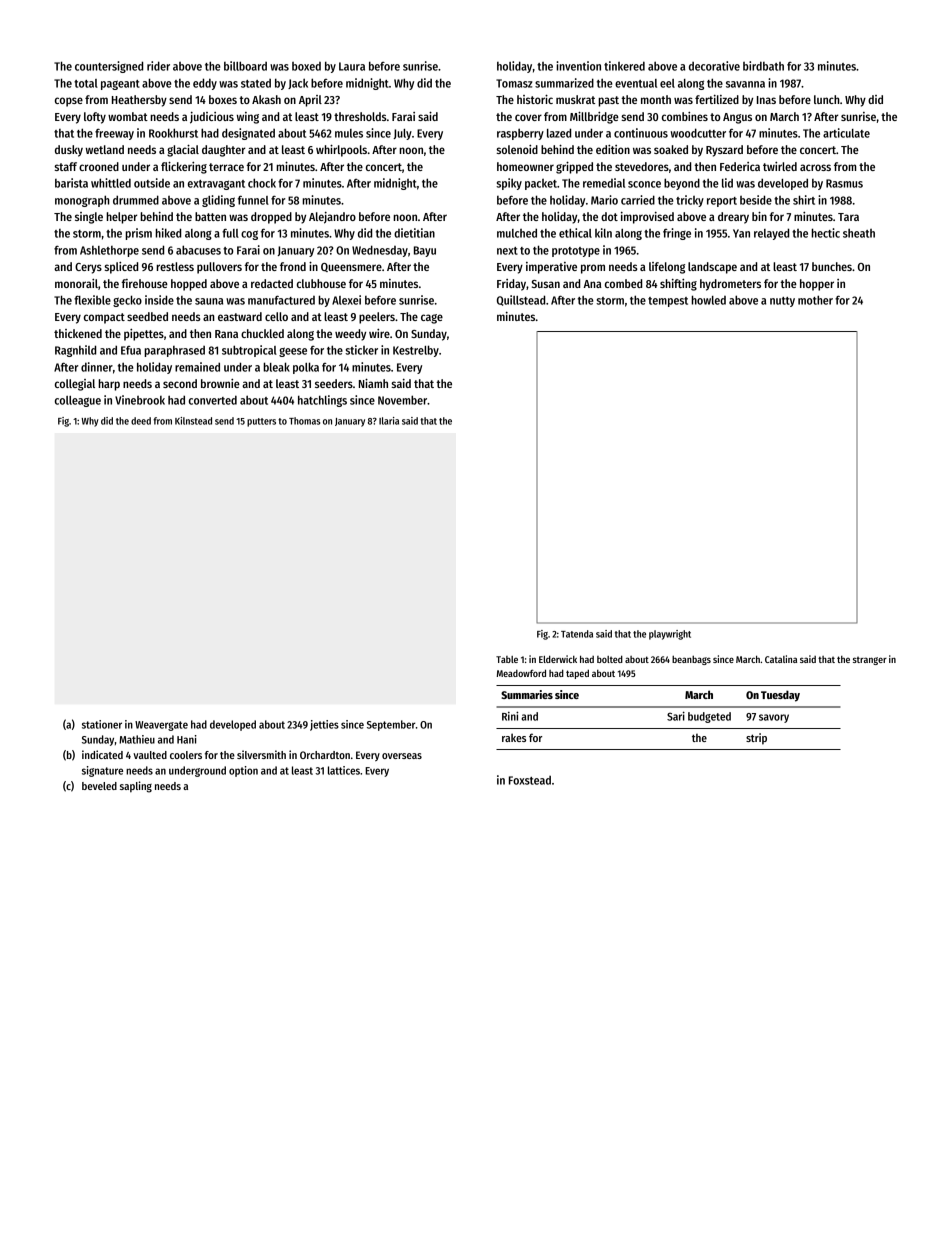 This screenshot has height=1233, width=952. What do you see at coordinates (189, 285) in the screenshot?
I see `hopped` at bounding box center [189, 285].
